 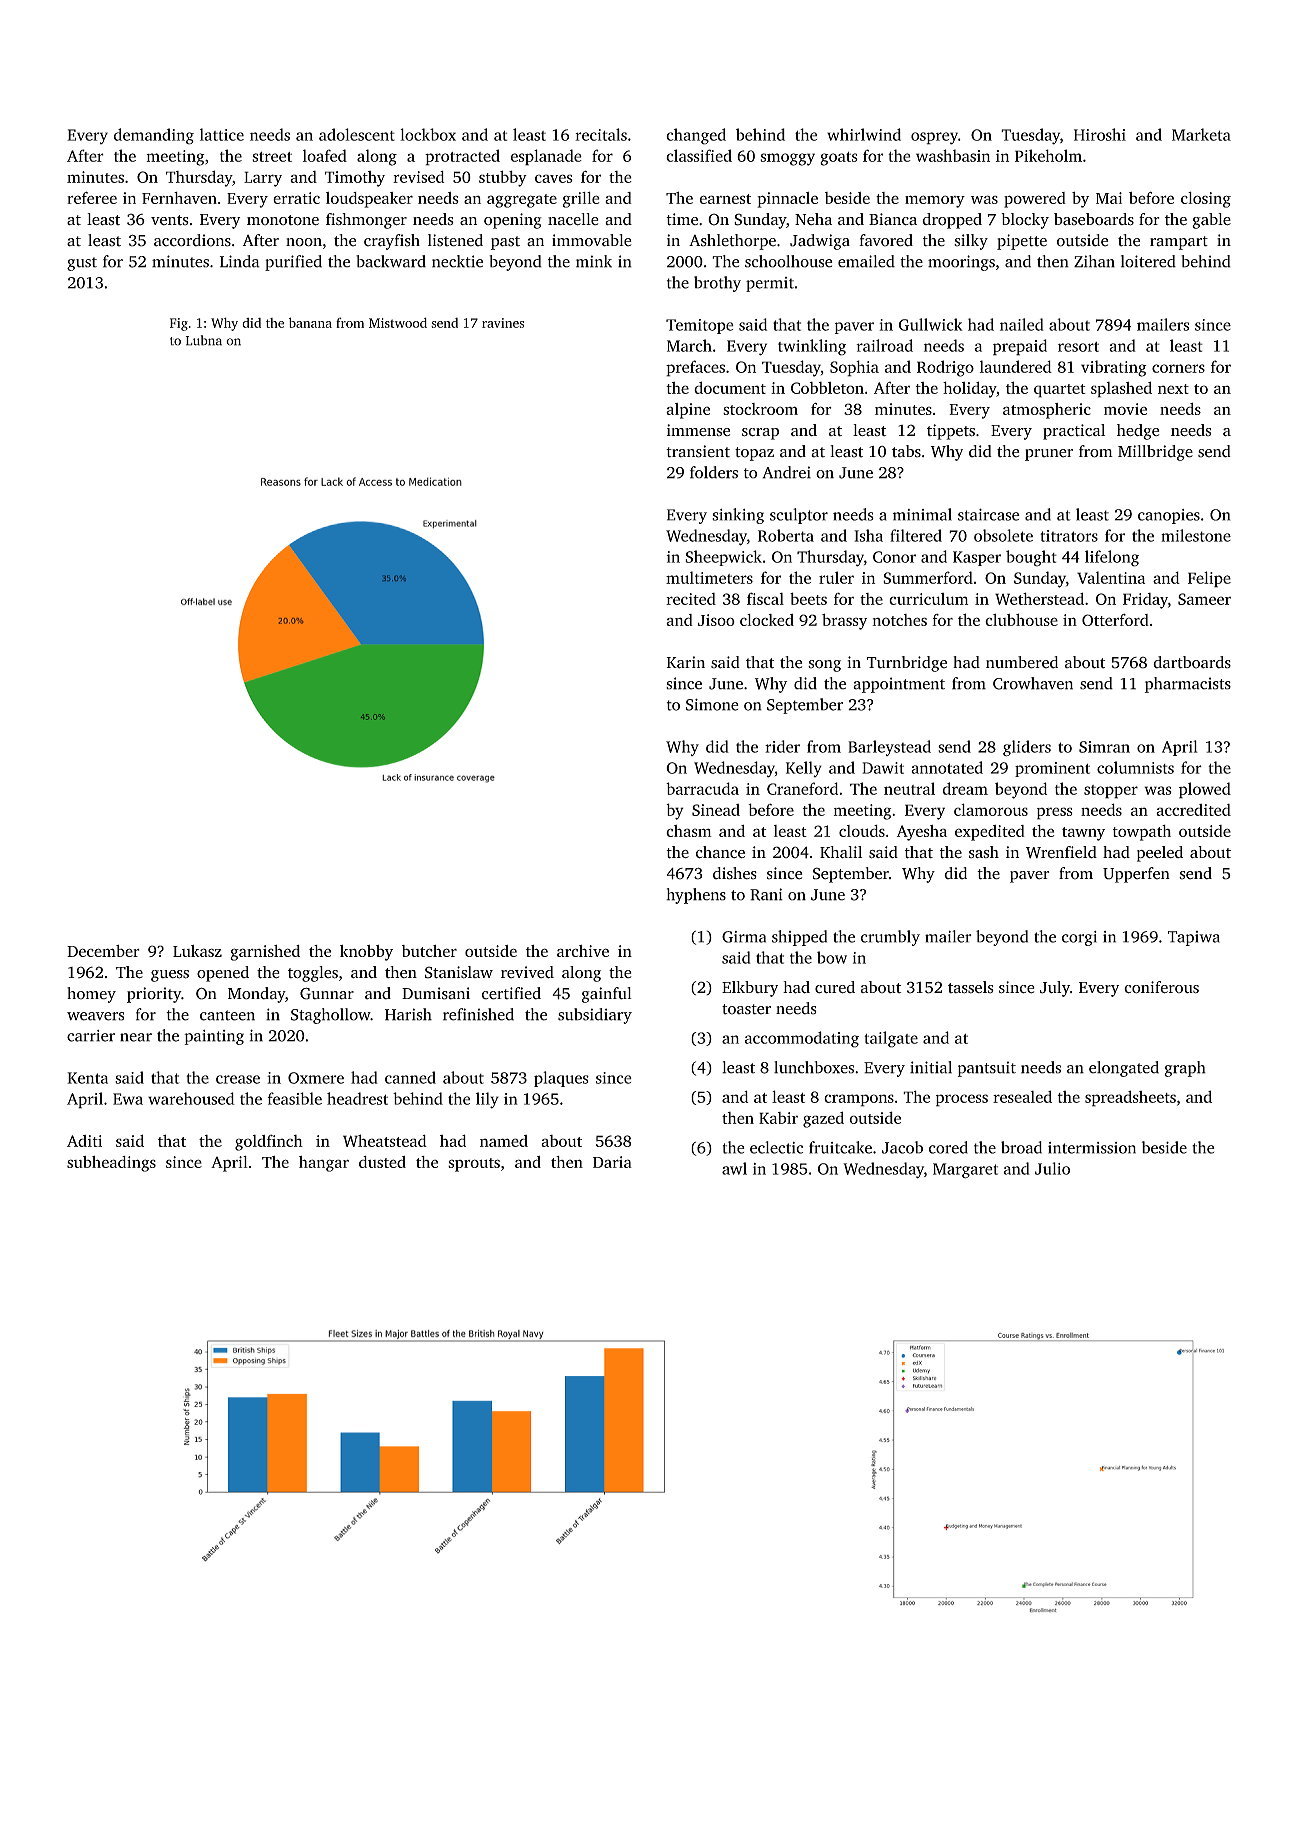 I want to click on Crowhaven, so click(x=1033, y=683).
